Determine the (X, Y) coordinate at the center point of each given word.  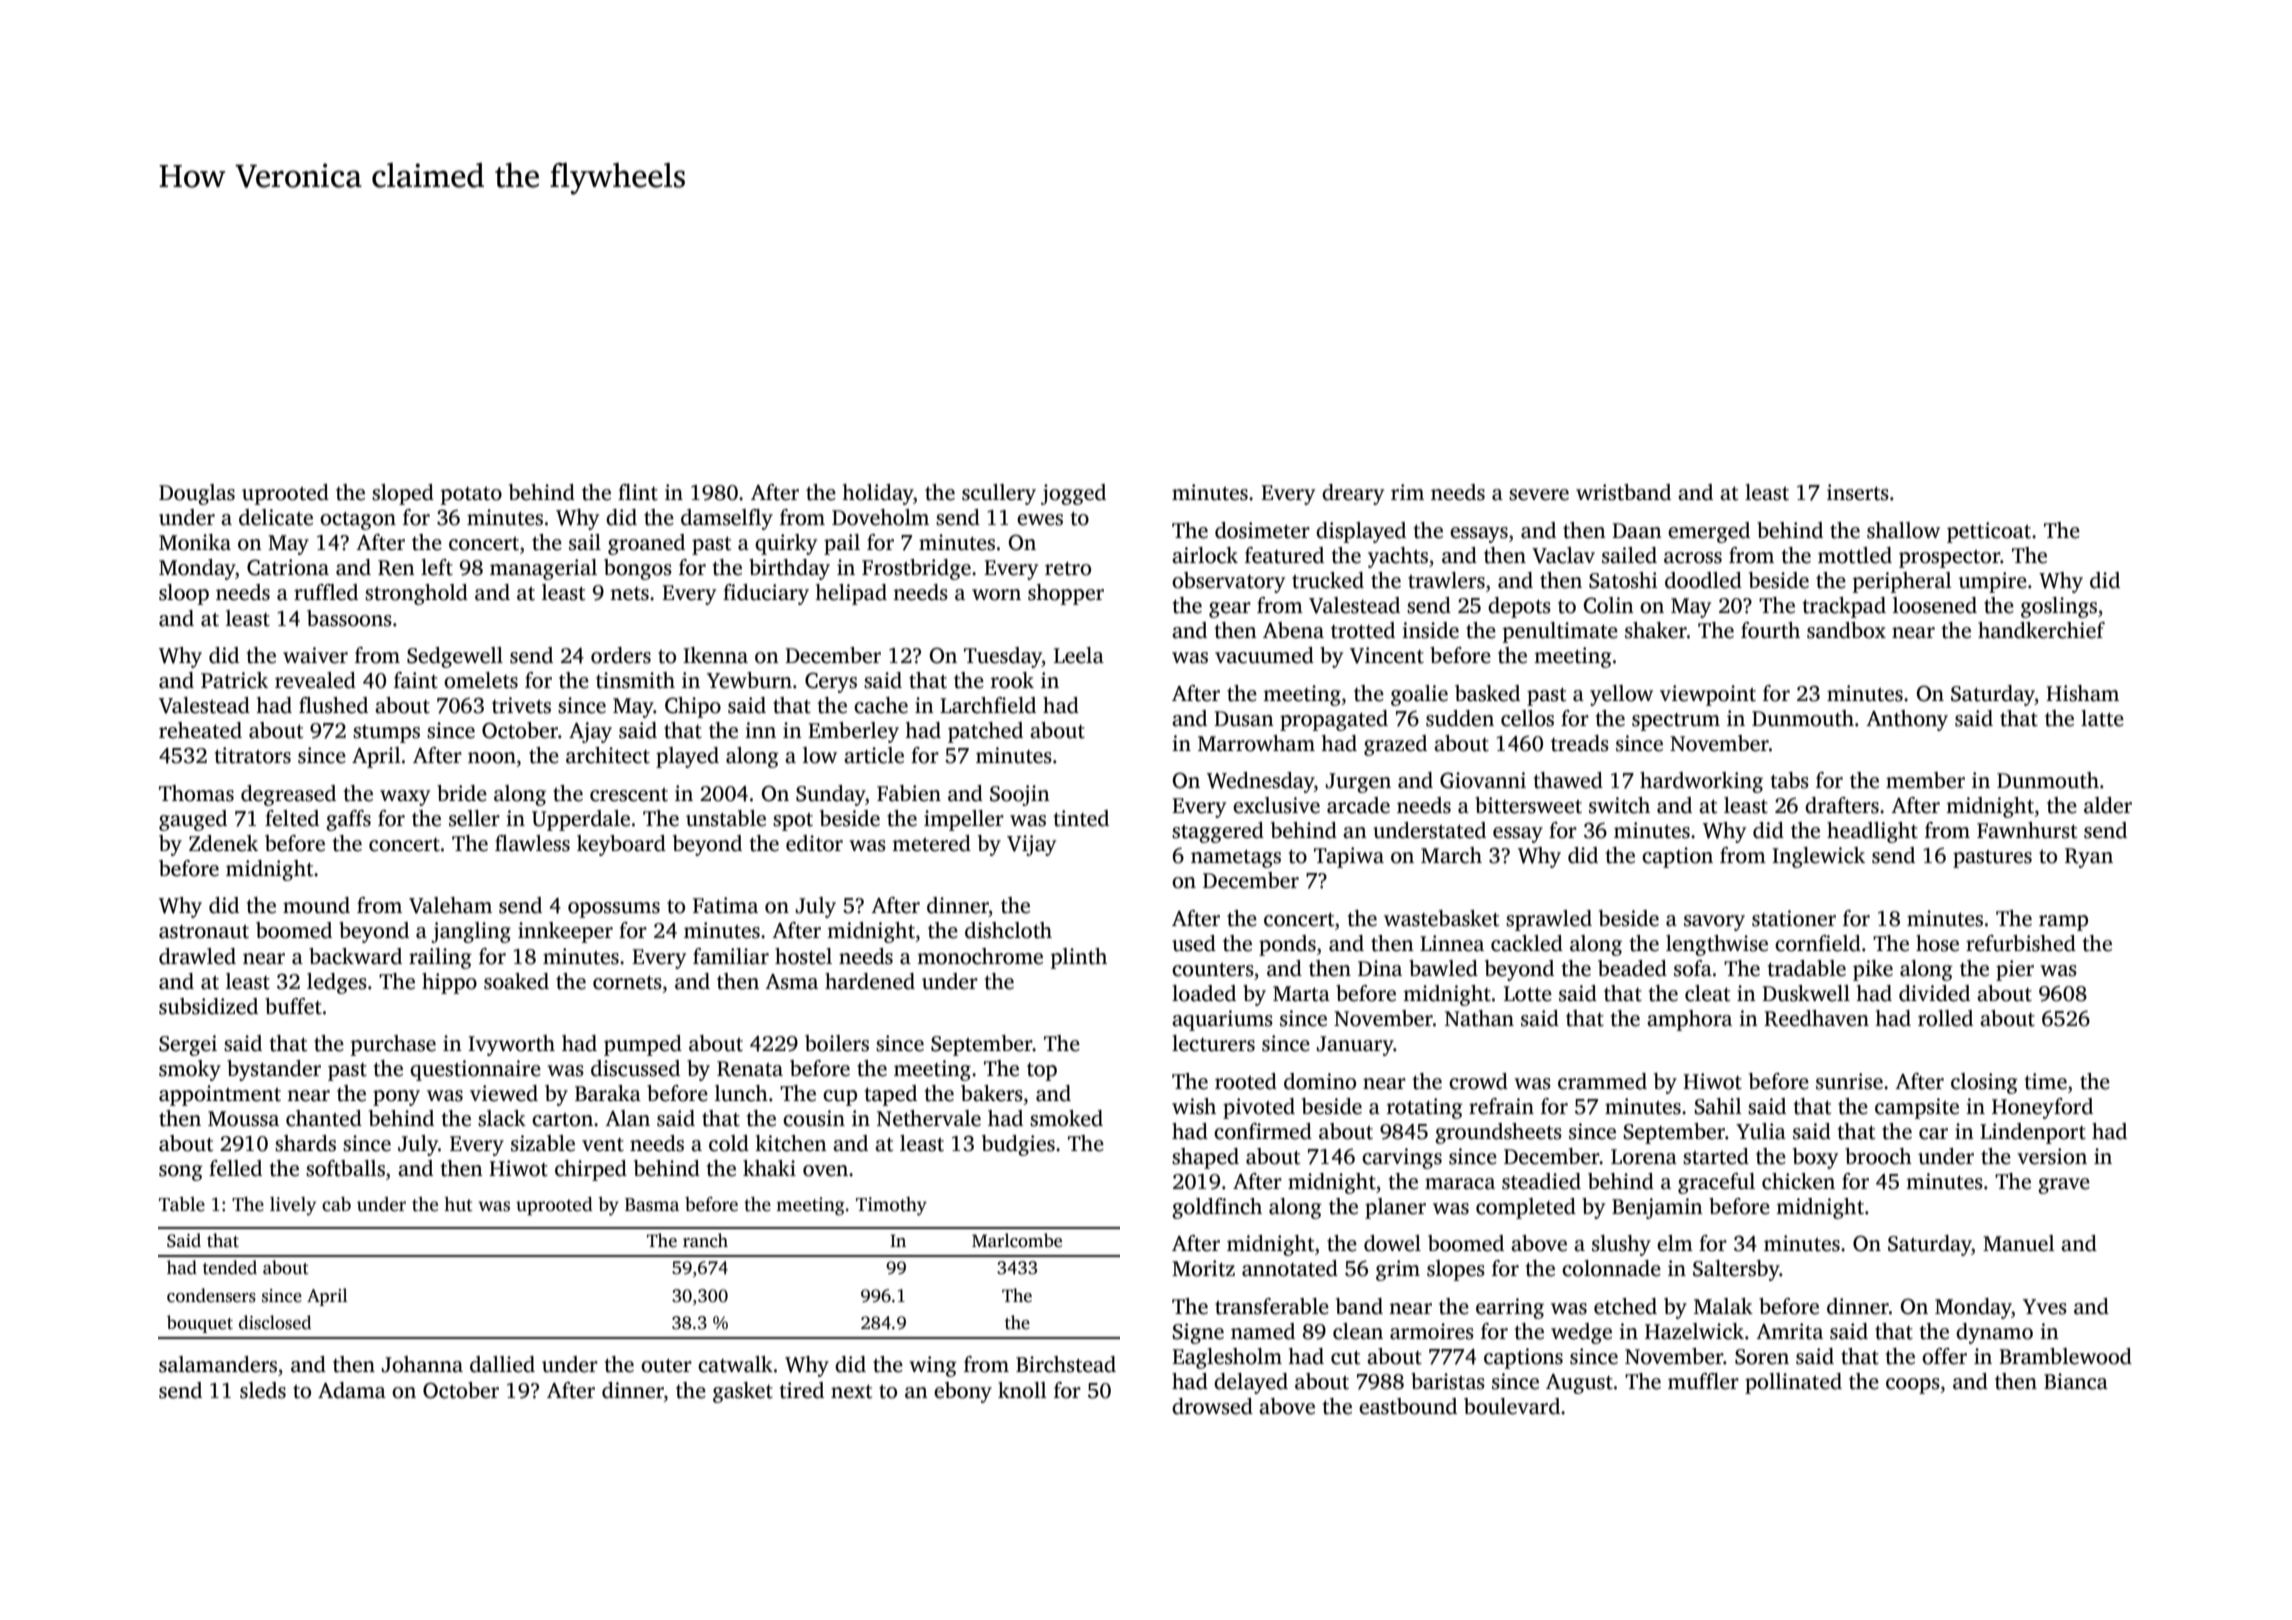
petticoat (1989, 532)
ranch (705, 1240)
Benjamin (1657, 1208)
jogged (1073, 494)
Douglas (197, 494)
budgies (1018, 1145)
